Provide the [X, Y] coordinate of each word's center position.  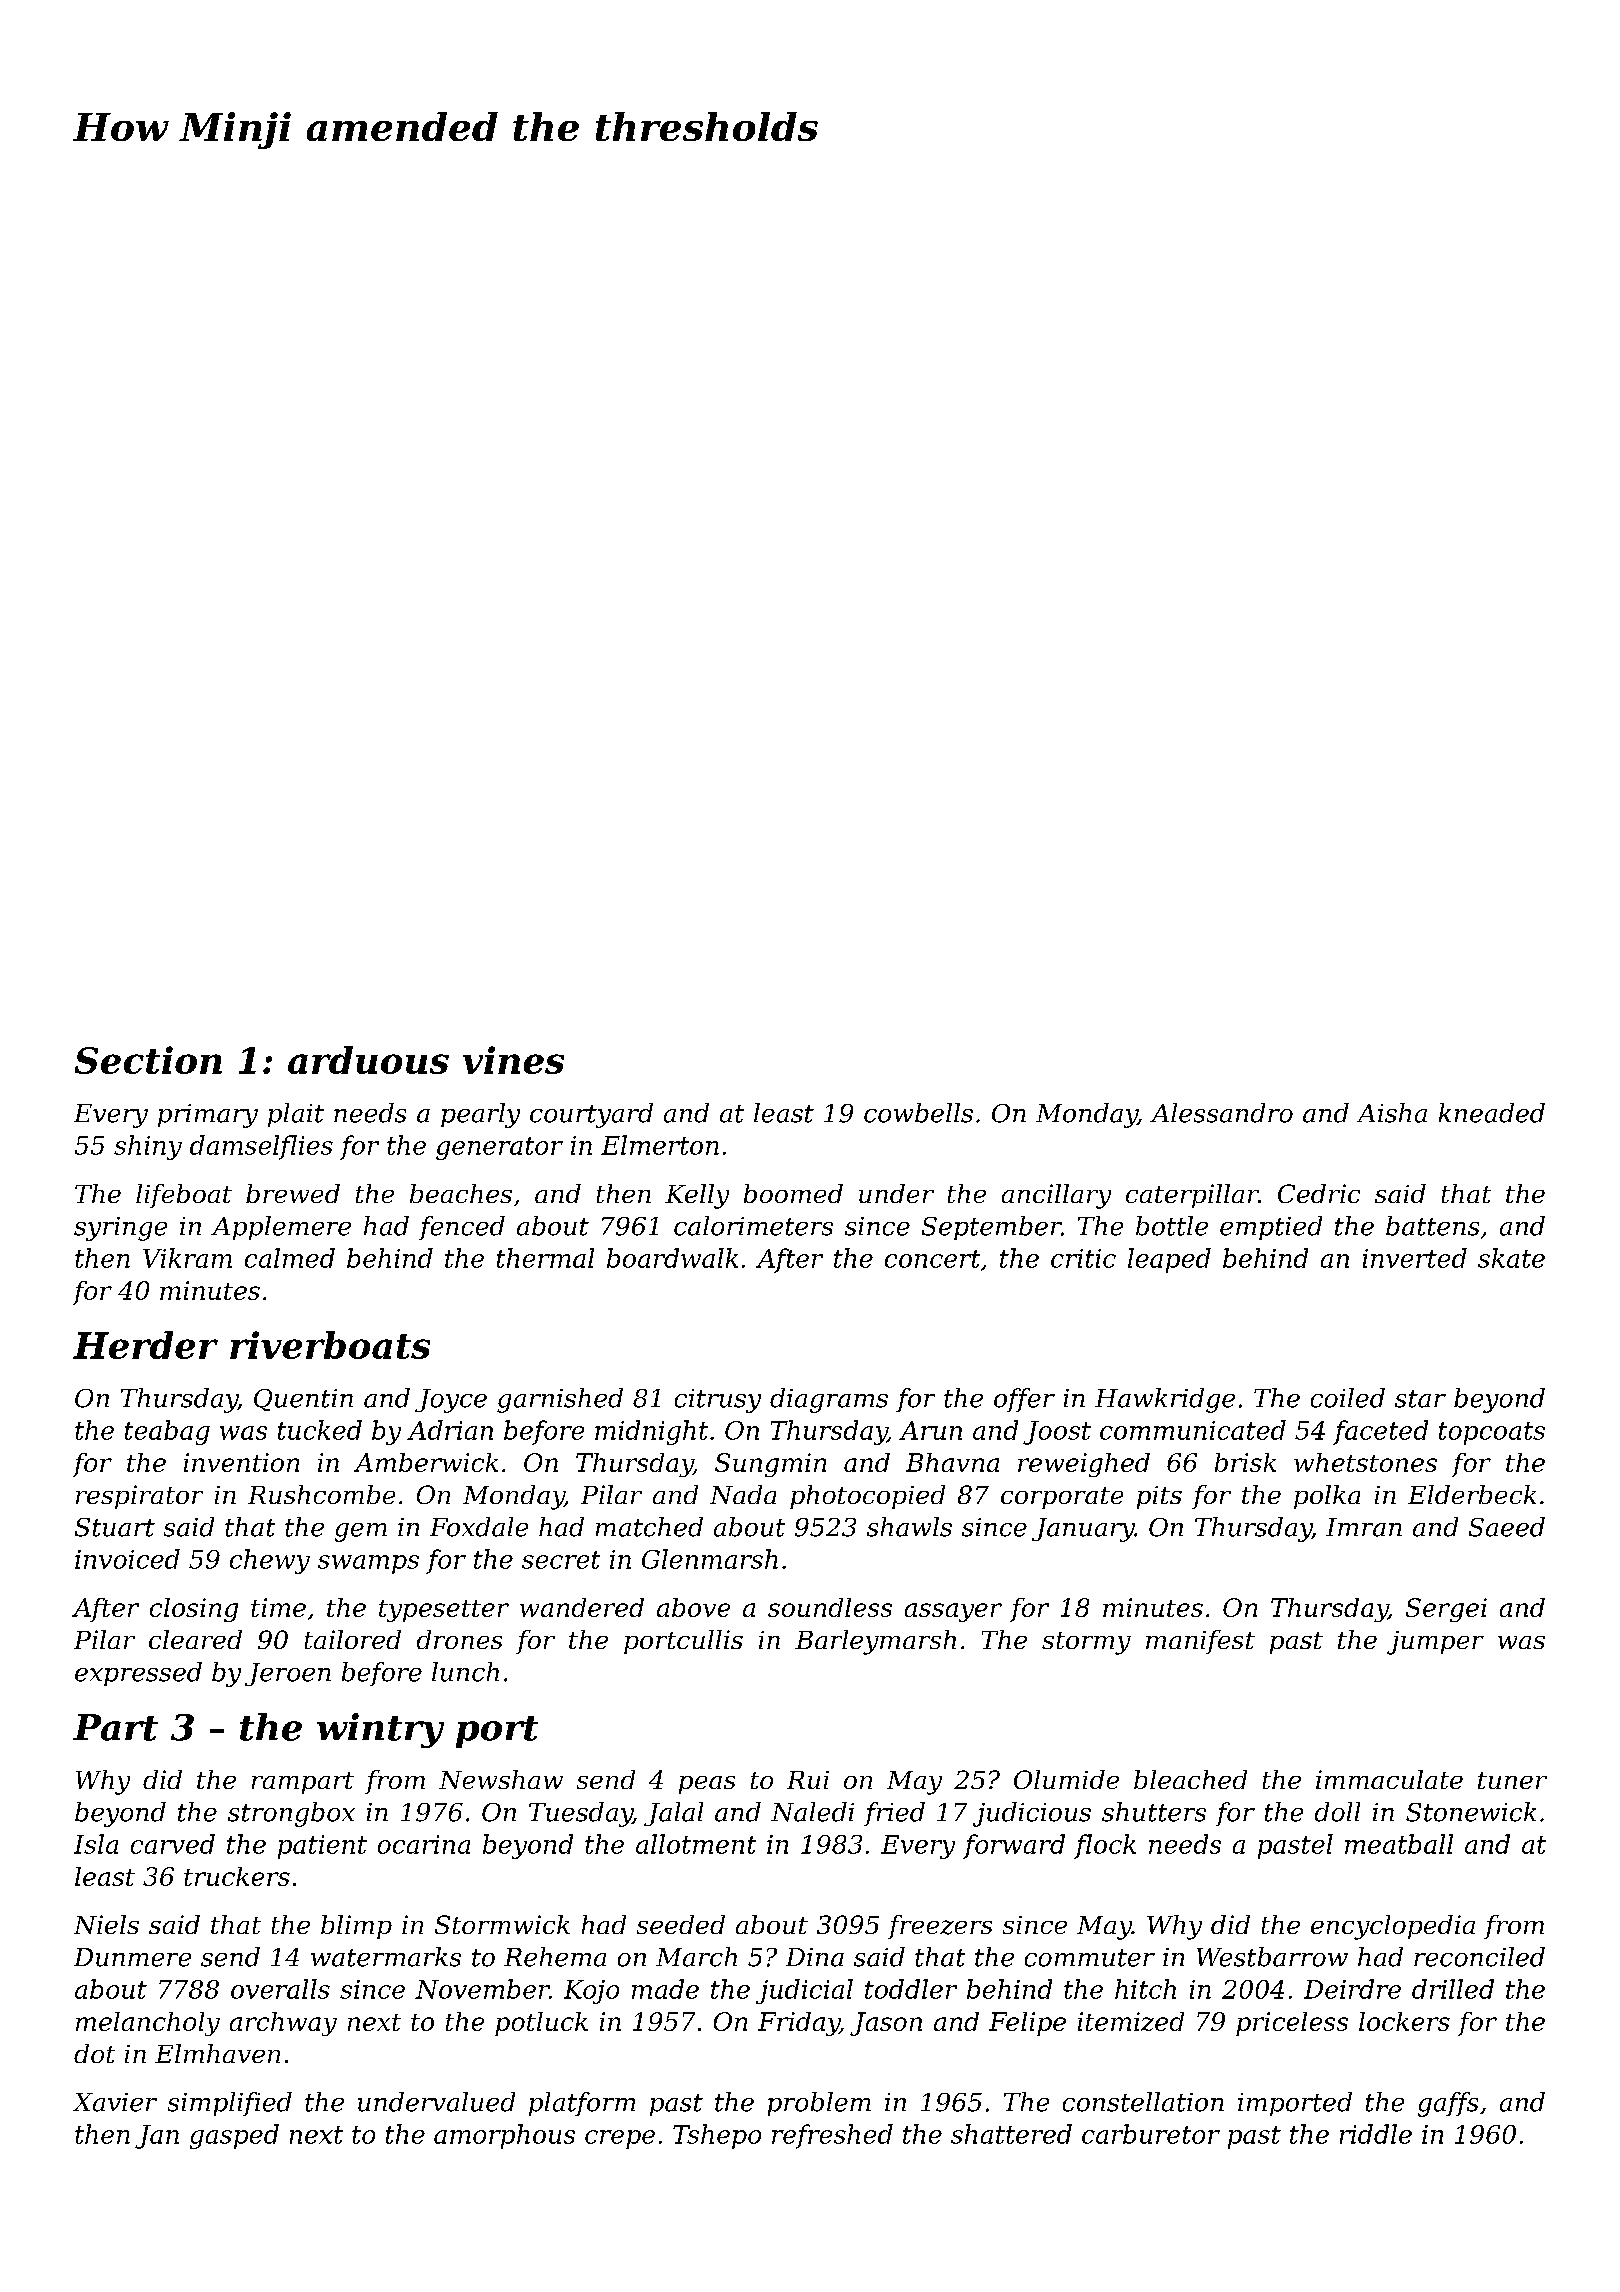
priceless [1292, 2024]
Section [148, 1060]
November [482, 1989]
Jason [886, 2024]
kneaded [1492, 1113]
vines [513, 1060]
